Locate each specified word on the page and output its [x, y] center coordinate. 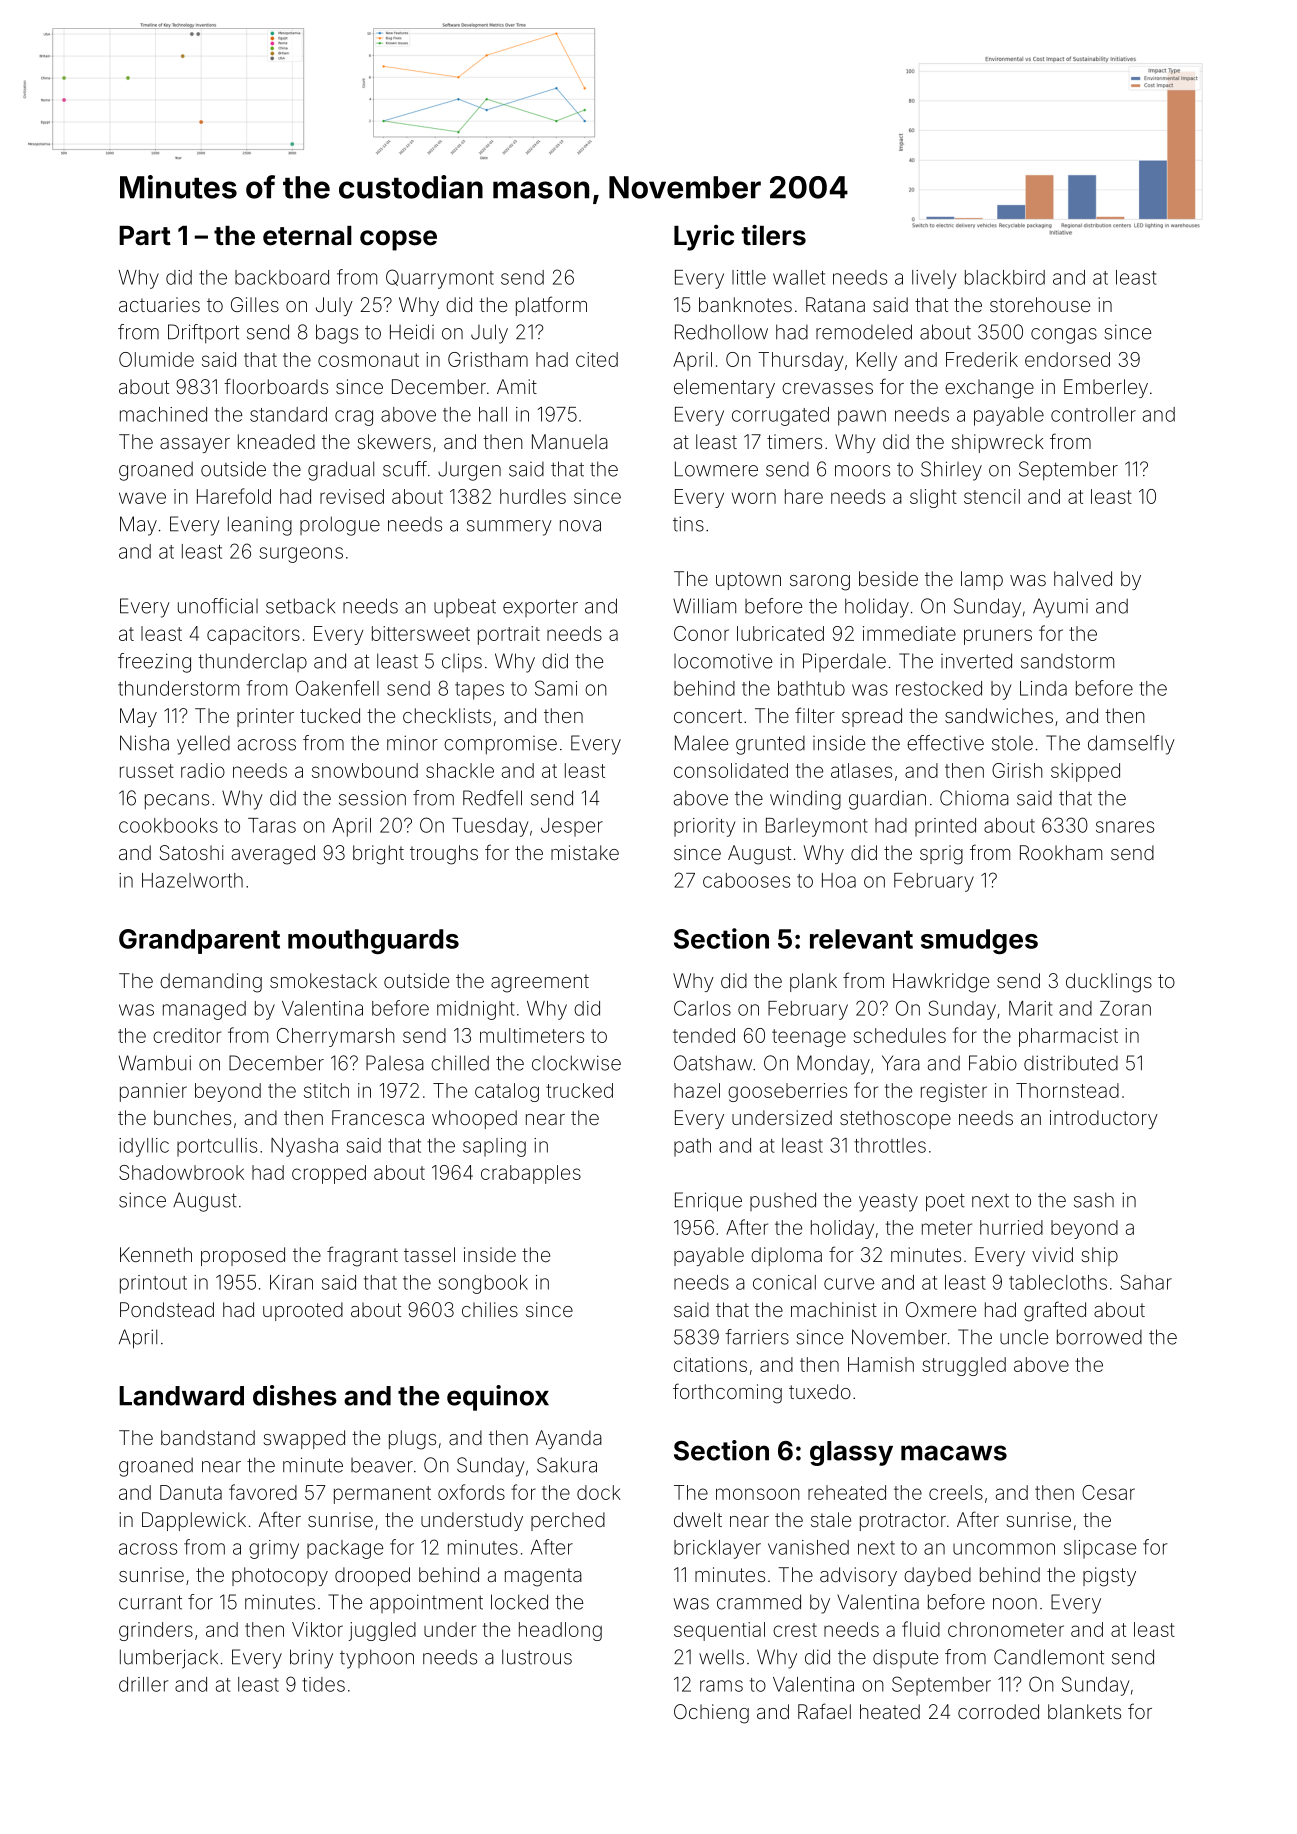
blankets [1084, 1711]
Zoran [1125, 1008]
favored [263, 1492]
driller [143, 1684]
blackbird [1005, 277]
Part [145, 236]
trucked [579, 1090]
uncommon [1004, 1549]
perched [568, 1521]
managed [204, 1010]
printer [265, 717]
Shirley [951, 471]
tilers [774, 235]
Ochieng [711, 1714]
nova [580, 526]
